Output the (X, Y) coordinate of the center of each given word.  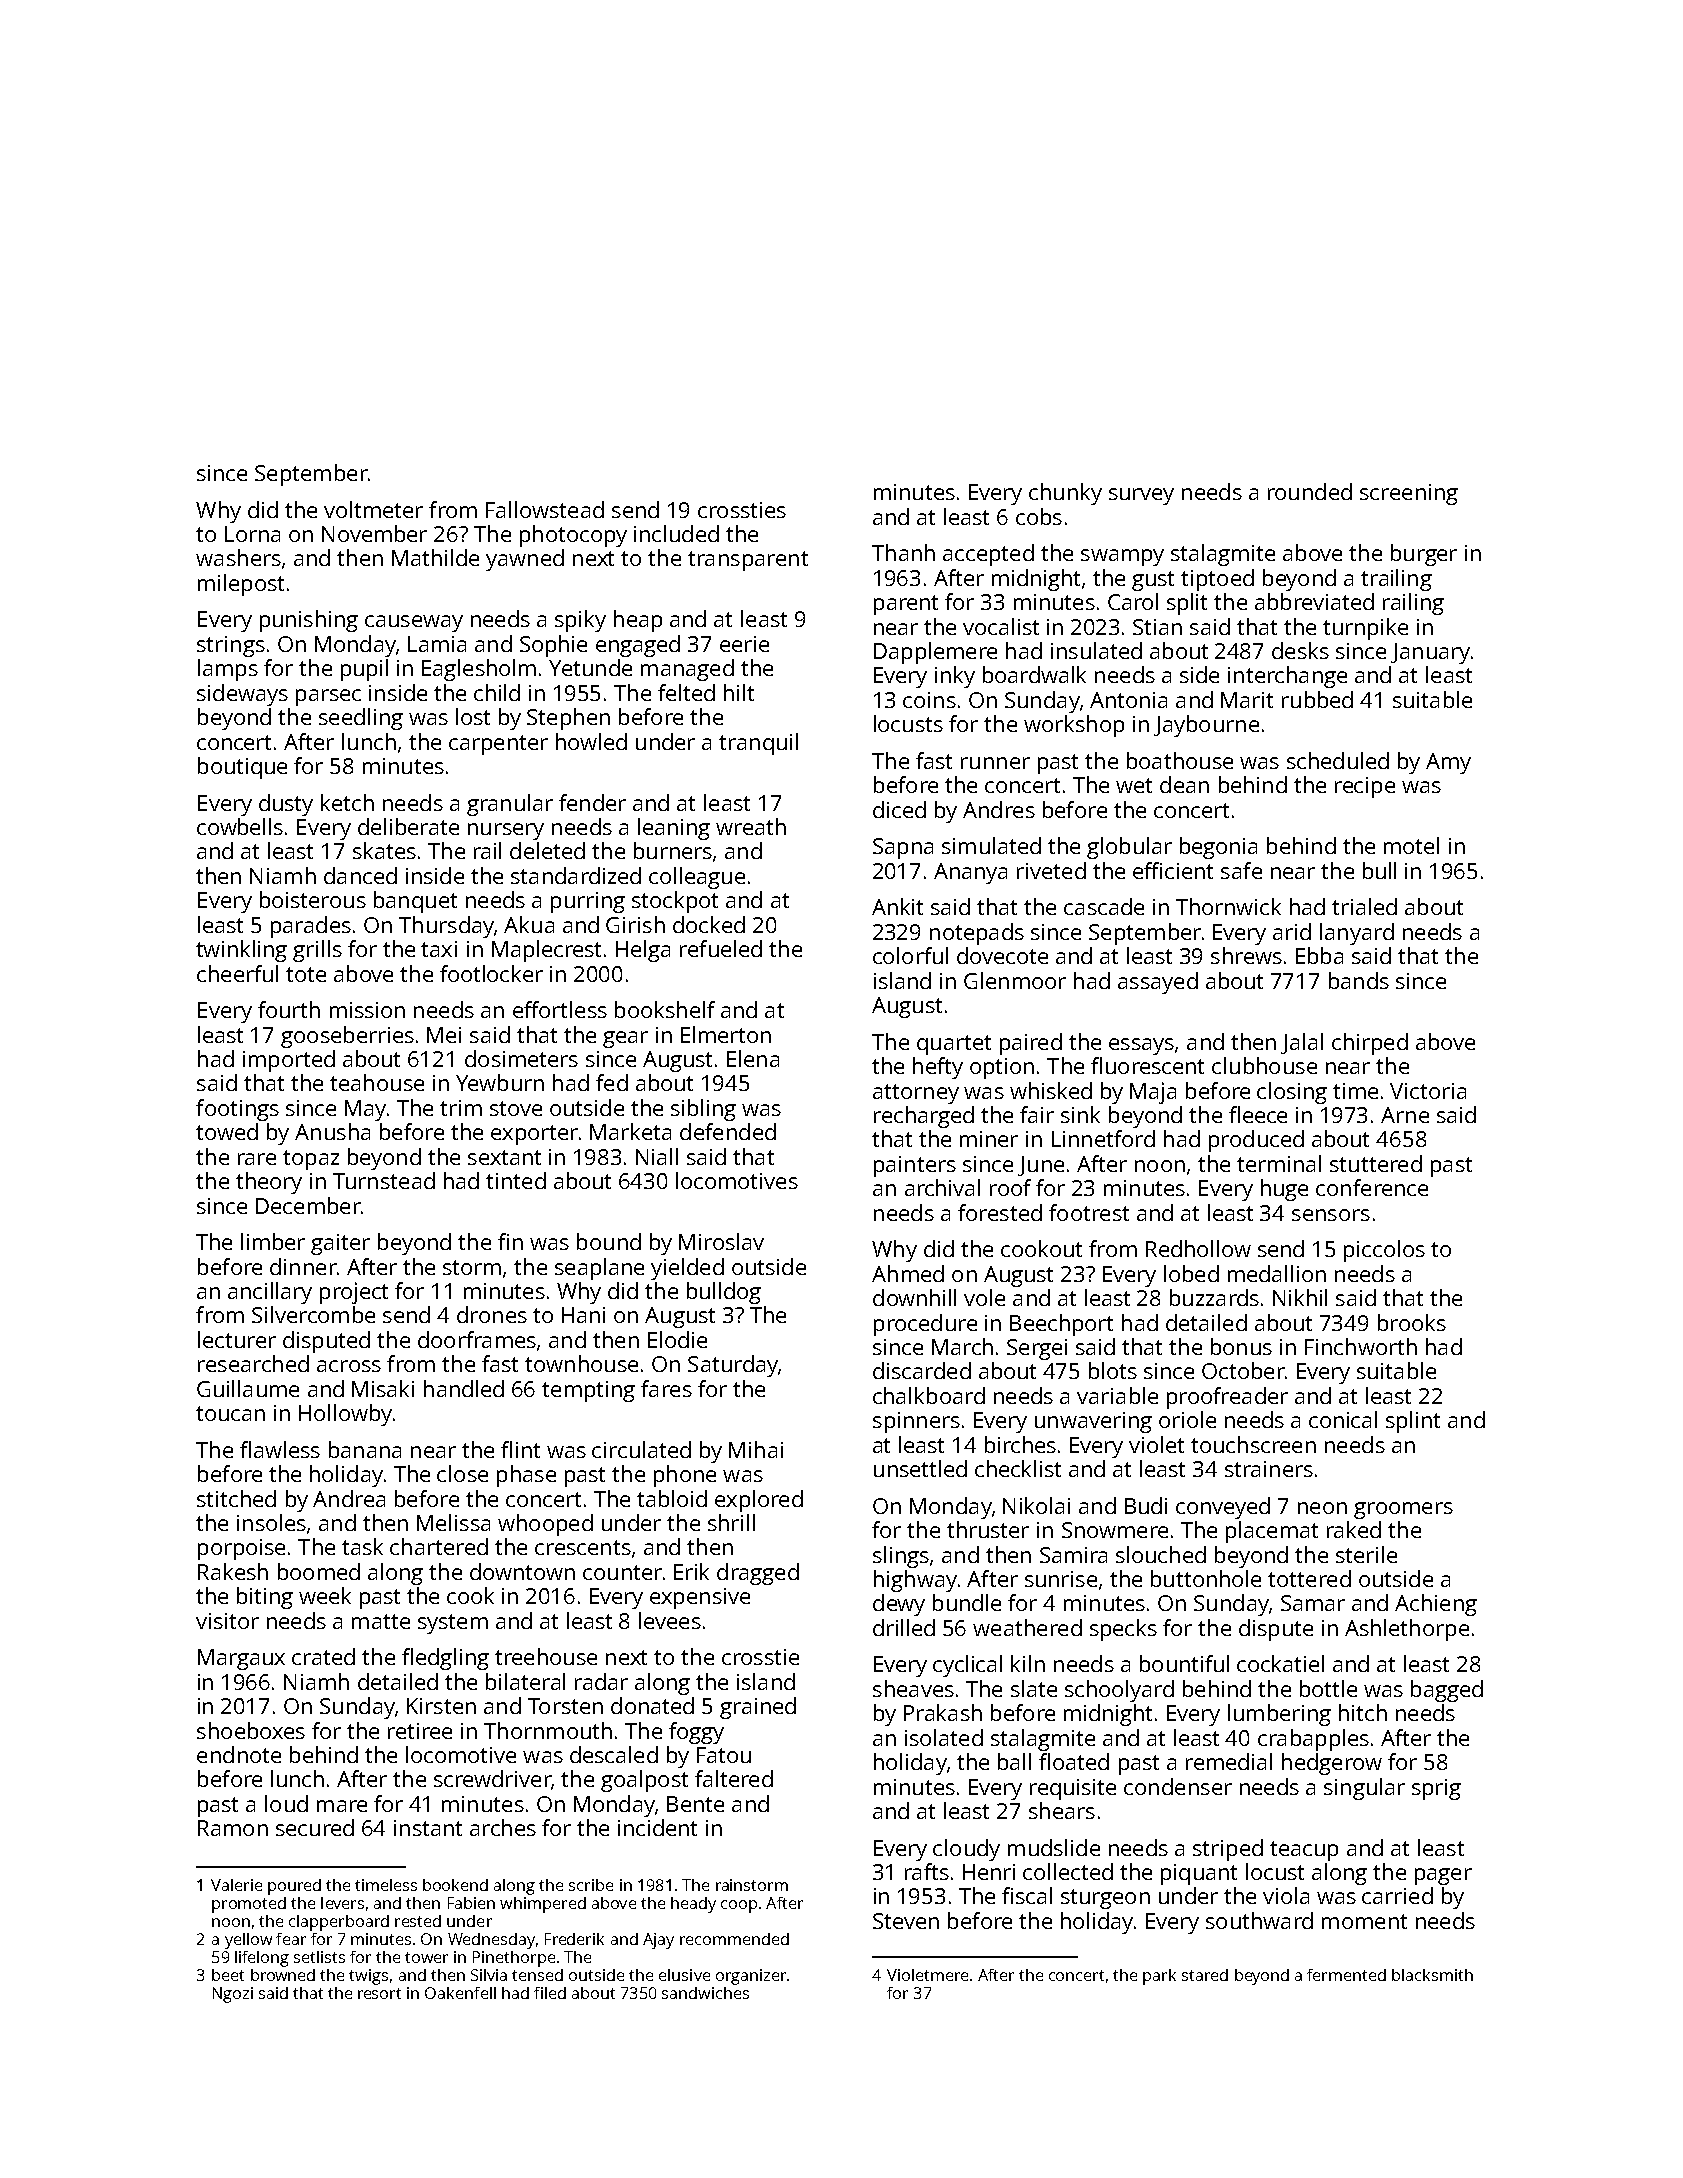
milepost (241, 585)
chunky (1065, 494)
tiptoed (1217, 580)
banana (365, 1449)
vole (984, 1297)
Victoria (1428, 1091)
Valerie (236, 1885)
